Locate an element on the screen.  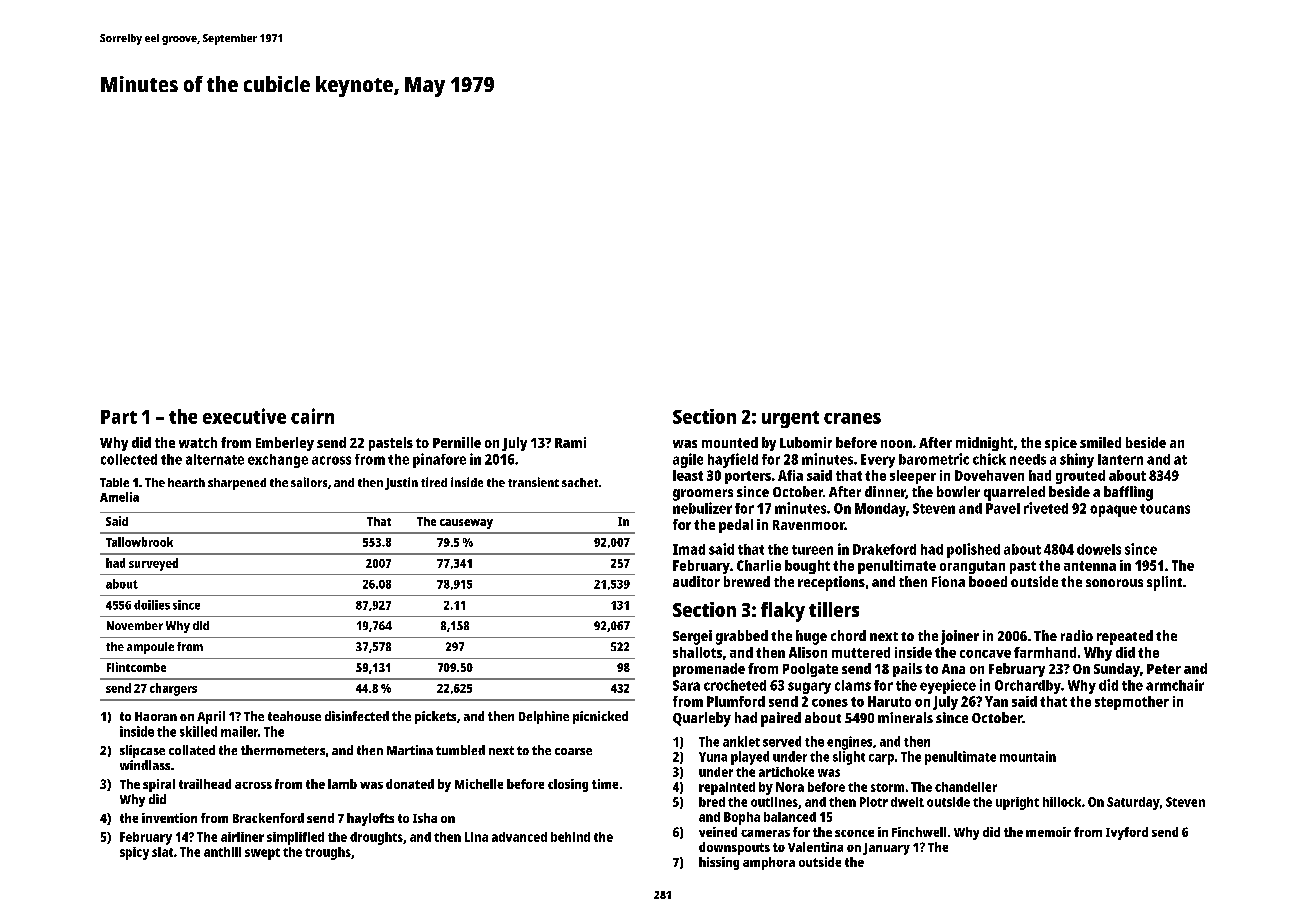
tumbled is located at coordinates (460, 750).
